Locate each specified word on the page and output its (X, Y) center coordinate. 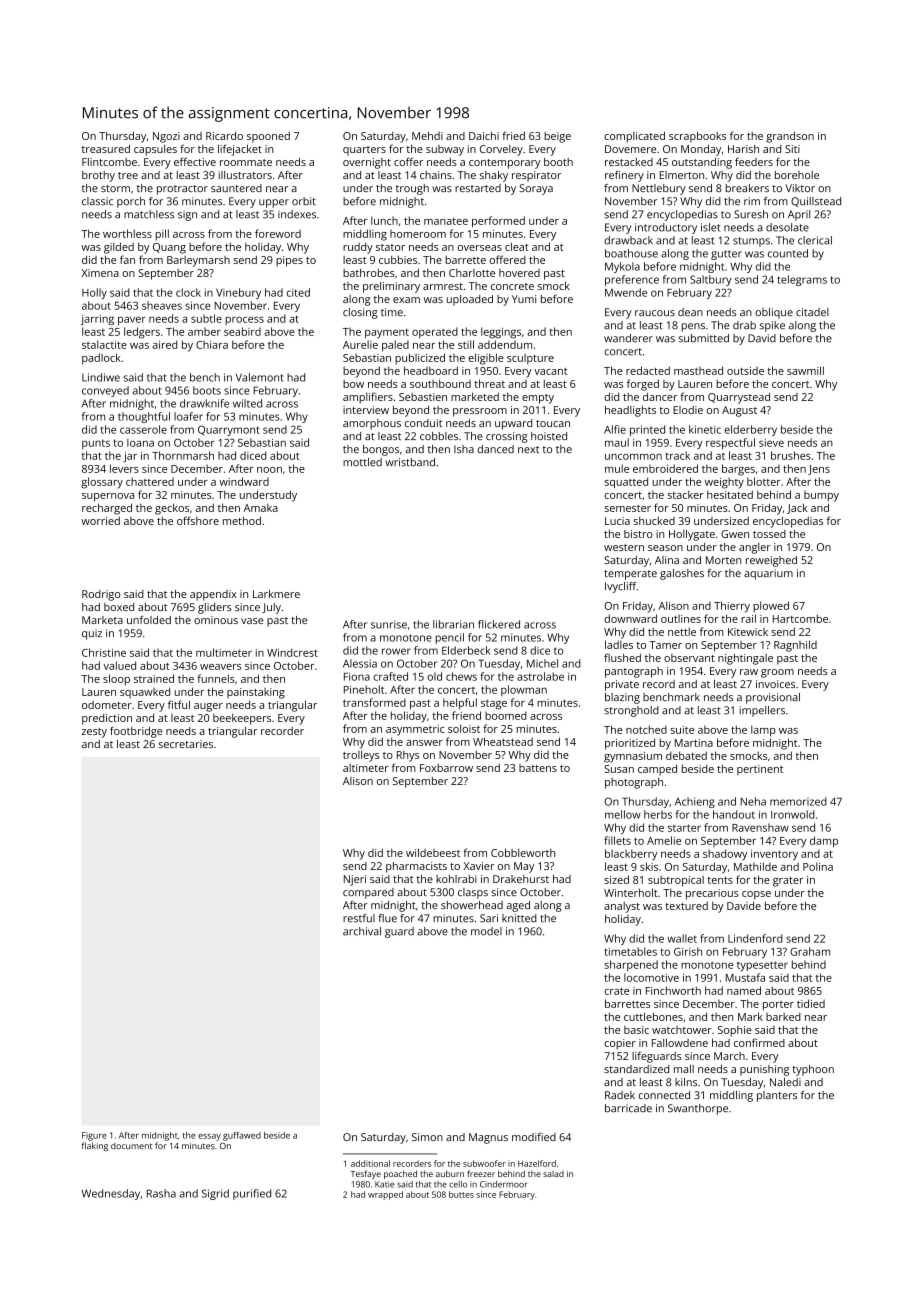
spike (772, 326)
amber (204, 331)
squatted (626, 483)
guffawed (242, 1136)
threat (489, 383)
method (242, 520)
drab (744, 325)
